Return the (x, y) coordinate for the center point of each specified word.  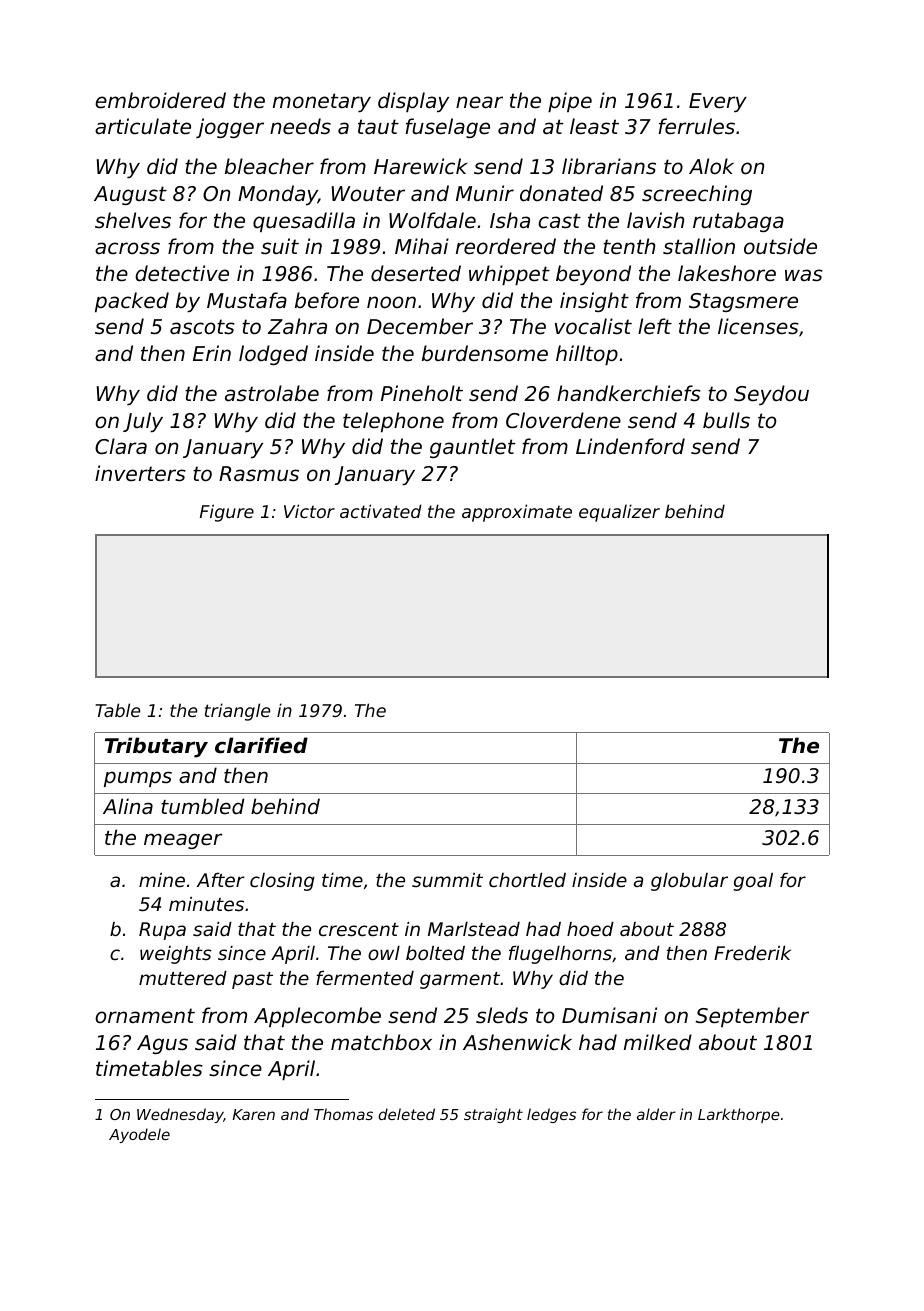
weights (176, 955)
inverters (140, 473)
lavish (655, 220)
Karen (254, 1114)
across (127, 248)
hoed (590, 929)
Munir (485, 193)
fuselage (447, 128)
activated (381, 511)
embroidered (160, 100)
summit (447, 880)
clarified (261, 745)
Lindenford (630, 446)
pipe (570, 102)
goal (753, 882)
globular (689, 882)
